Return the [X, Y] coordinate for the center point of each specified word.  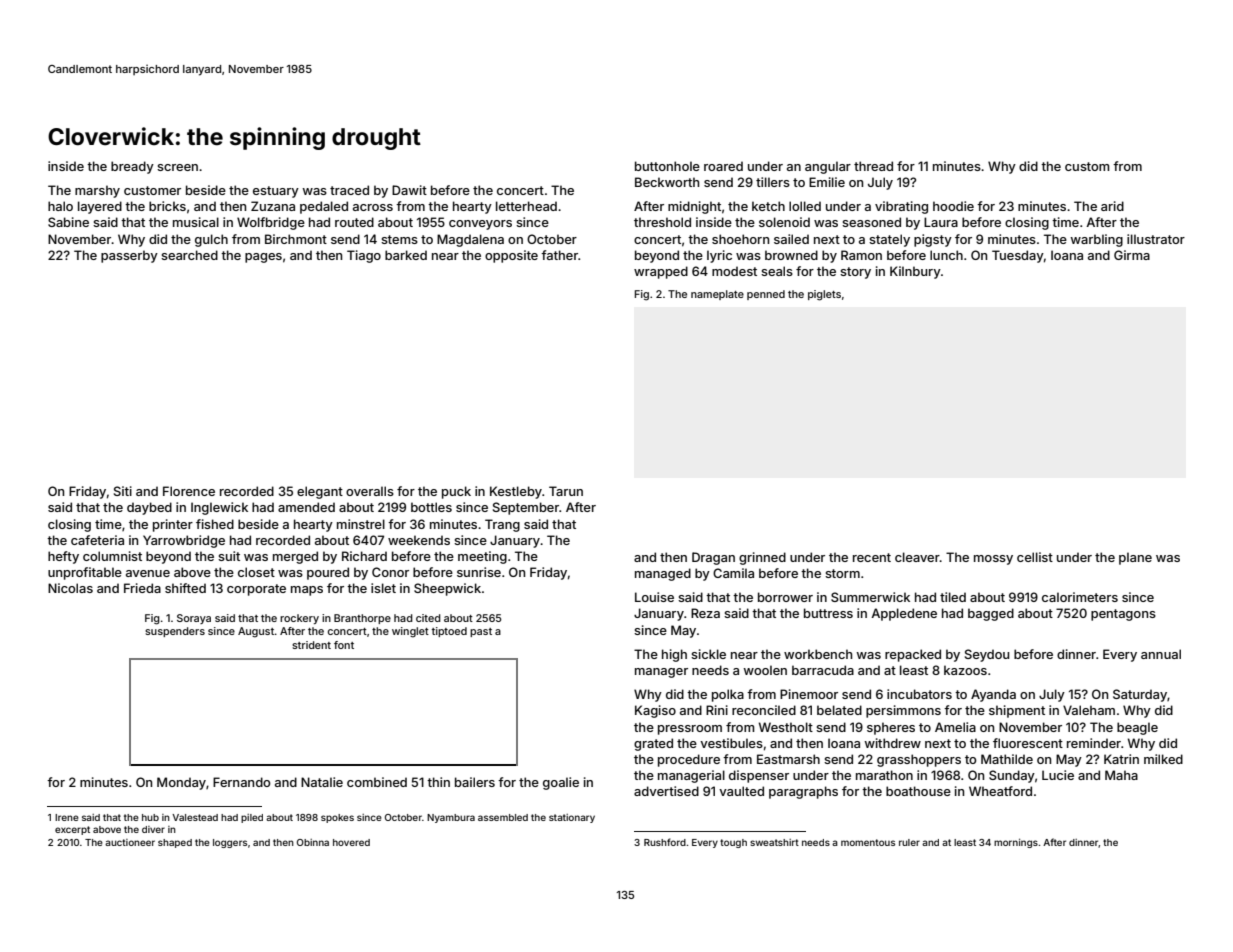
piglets [824, 295]
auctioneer [130, 842]
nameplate [717, 295]
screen [177, 167]
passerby [129, 256]
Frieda [142, 588]
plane [1135, 558]
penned [766, 295]
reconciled [764, 710]
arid [1112, 206]
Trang [502, 525]
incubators [919, 694]
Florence [189, 491]
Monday [181, 783]
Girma [1132, 255]
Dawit [409, 190]
